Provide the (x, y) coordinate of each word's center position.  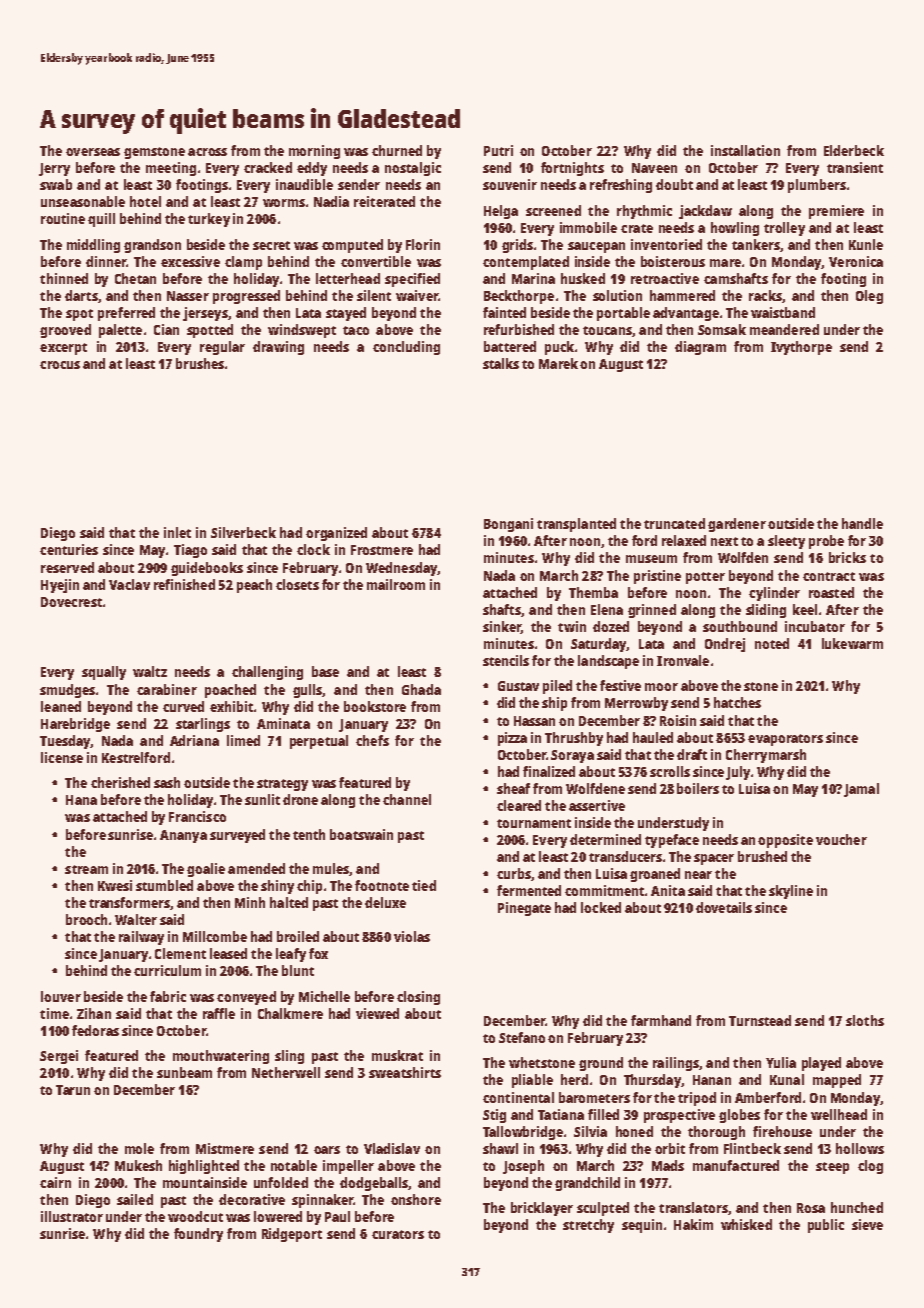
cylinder (774, 594)
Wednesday (401, 569)
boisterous (673, 261)
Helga (501, 212)
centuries (69, 549)
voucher (841, 839)
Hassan (534, 721)
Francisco (197, 816)
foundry (198, 1235)
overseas (93, 152)
